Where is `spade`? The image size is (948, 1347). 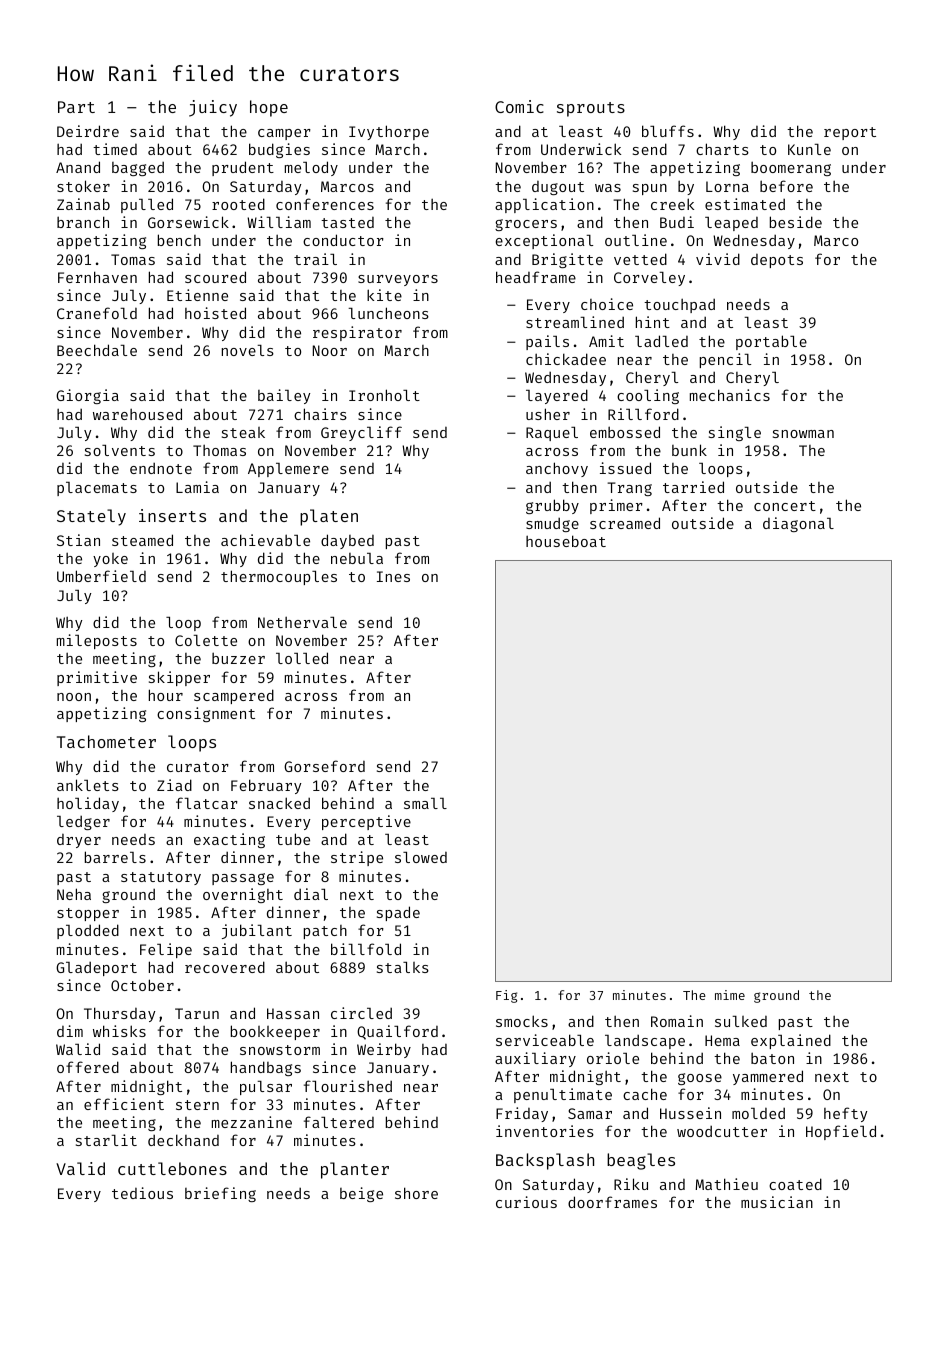 spade is located at coordinates (398, 913).
